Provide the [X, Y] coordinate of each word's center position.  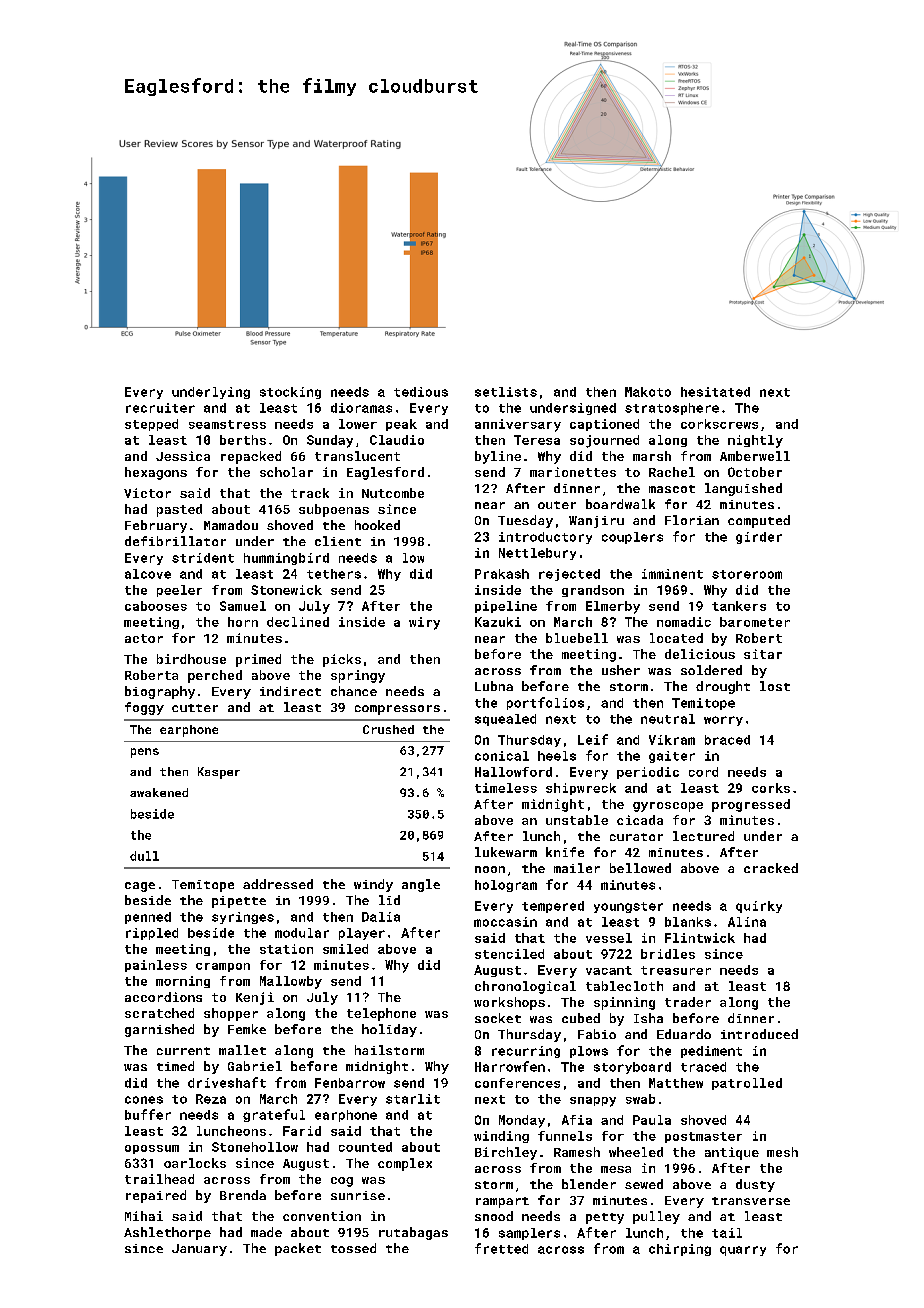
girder [759, 538]
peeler [179, 591]
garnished [159, 1030]
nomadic [684, 622]
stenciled [509, 954]
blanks [688, 922]
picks [342, 660]
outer [557, 505]
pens [145, 753]
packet [298, 1249]
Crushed [388, 729]
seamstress [227, 424]
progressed [751, 805]
